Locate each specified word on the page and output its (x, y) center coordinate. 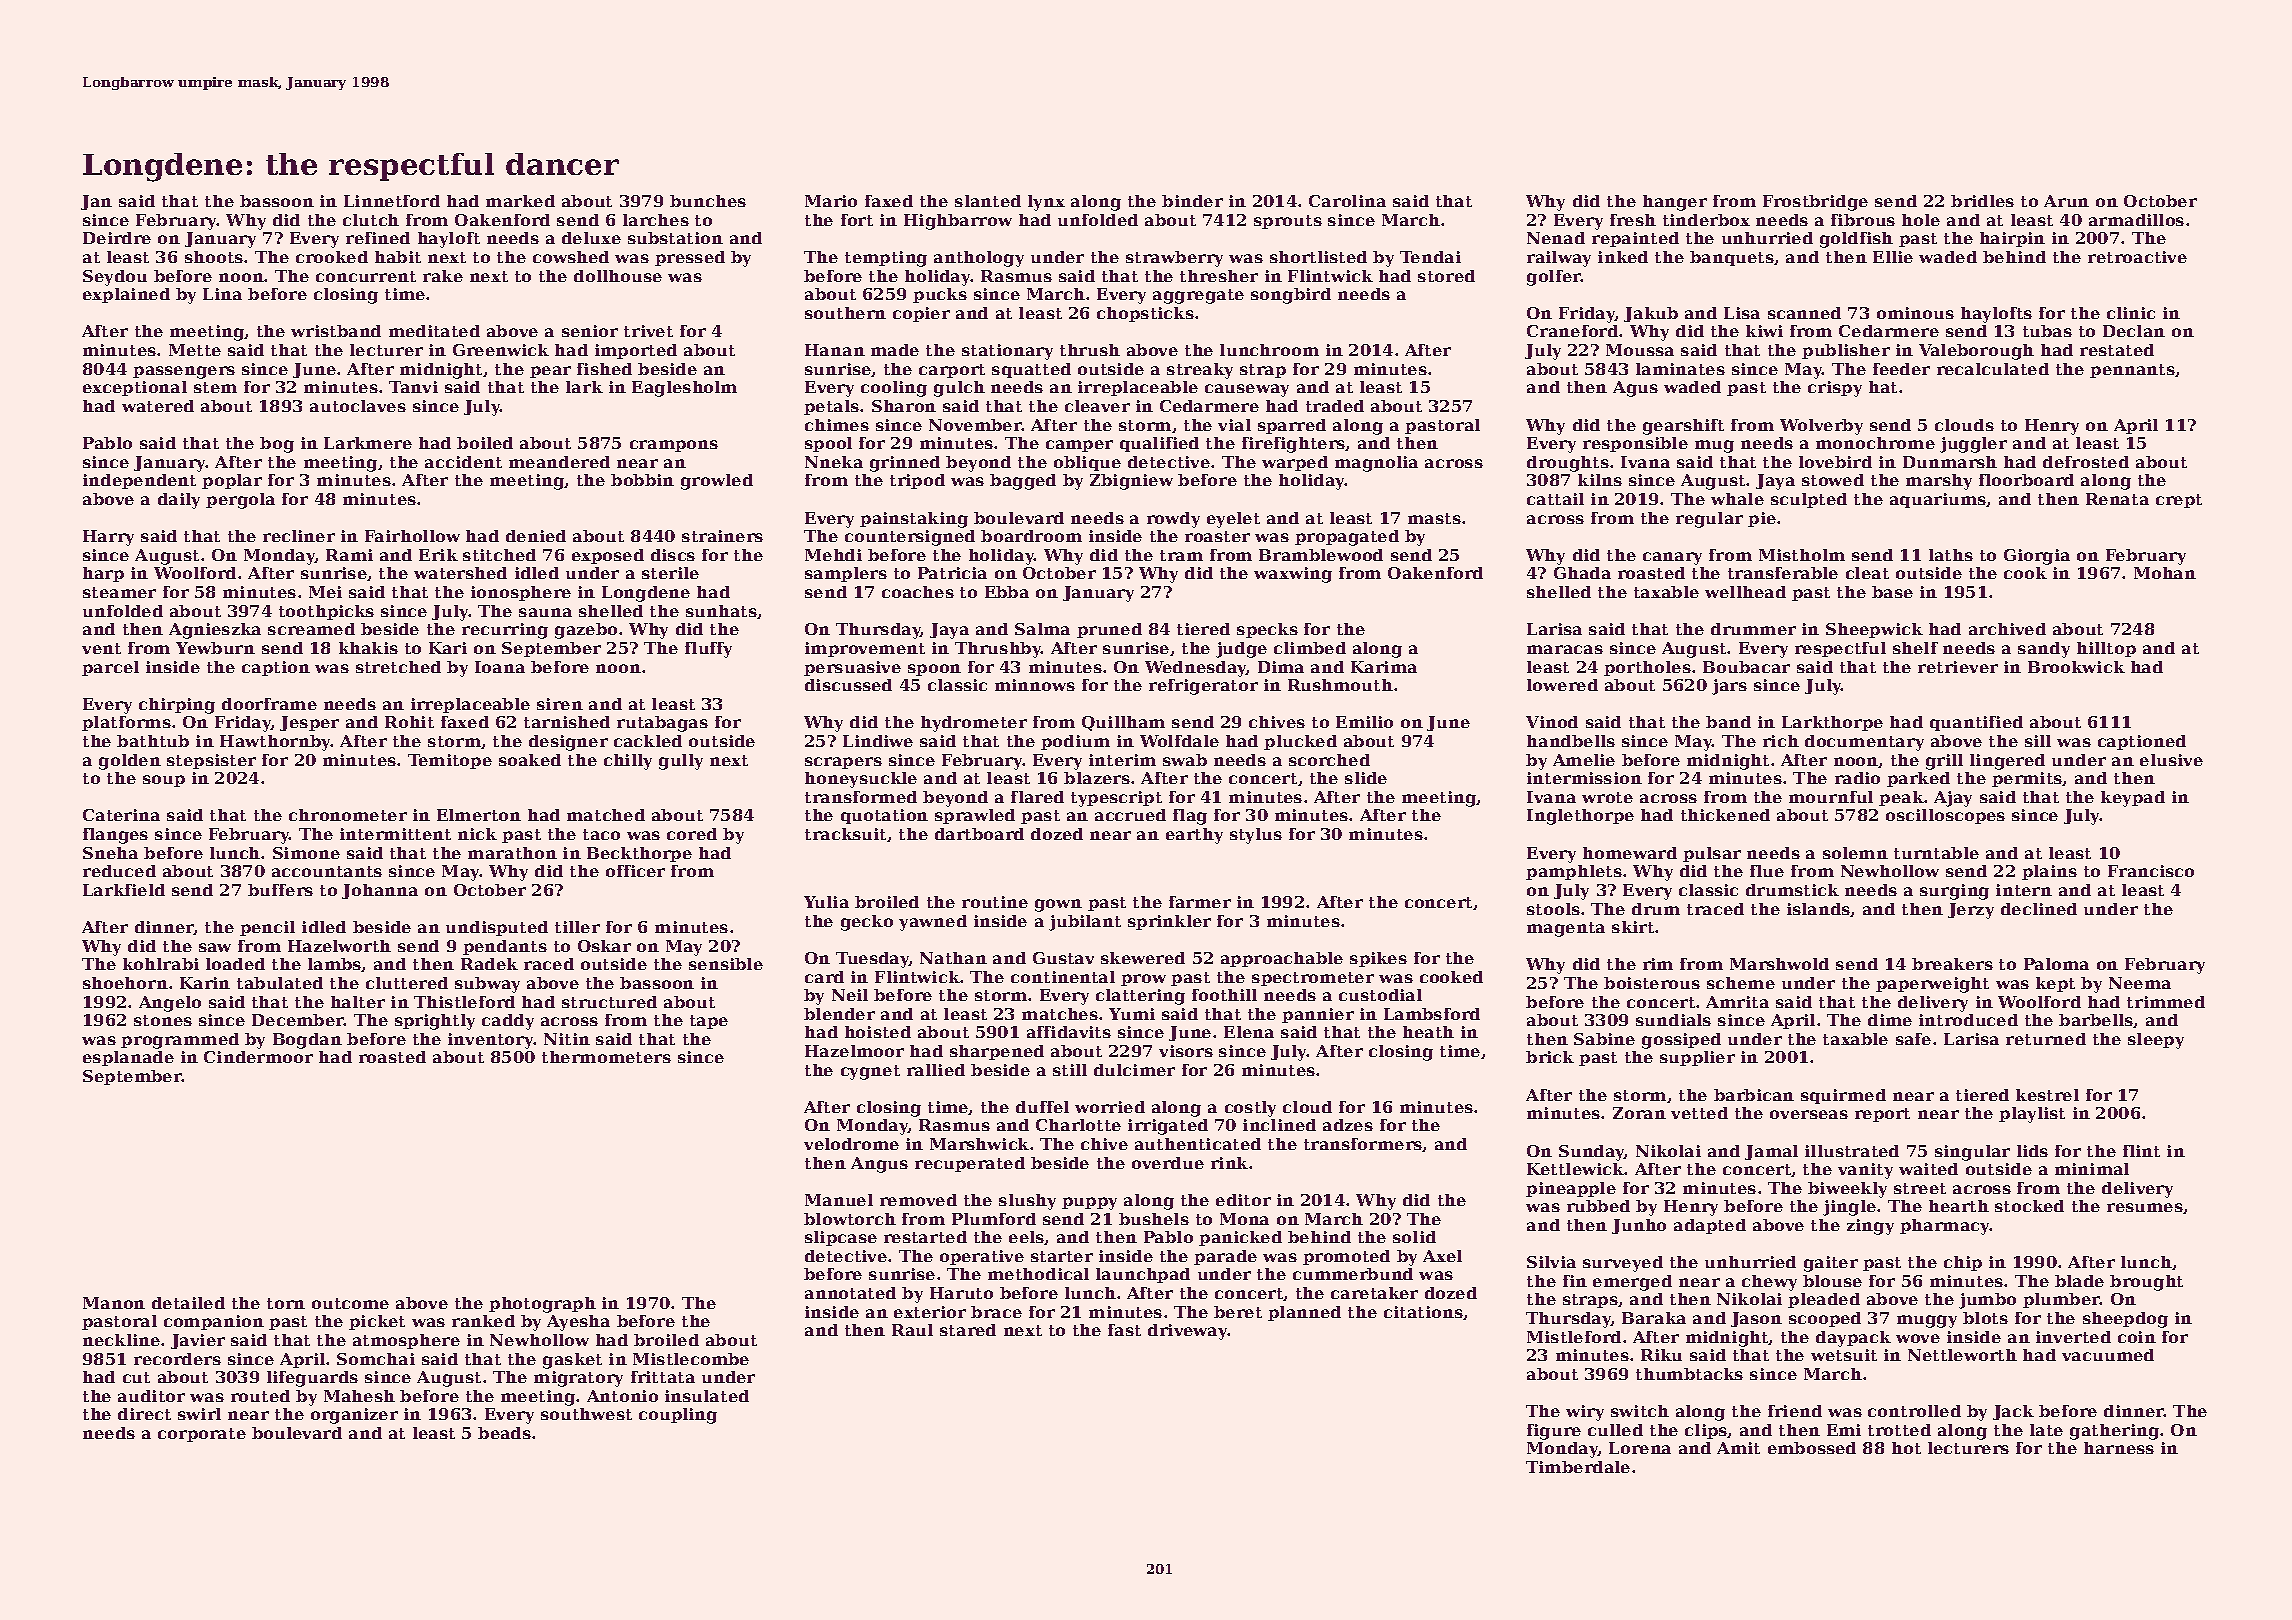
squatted (1031, 370)
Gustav (1063, 958)
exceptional (135, 388)
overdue (1168, 1163)
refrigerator (1203, 687)
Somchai (376, 1359)
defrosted (2086, 462)
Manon (114, 1303)
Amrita (1737, 1002)
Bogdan (307, 1041)
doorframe (269, 704)
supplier (1697, 1058)
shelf (1915, 648)
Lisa (1742, 313)
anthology (979, 259)
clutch (371, 220)
